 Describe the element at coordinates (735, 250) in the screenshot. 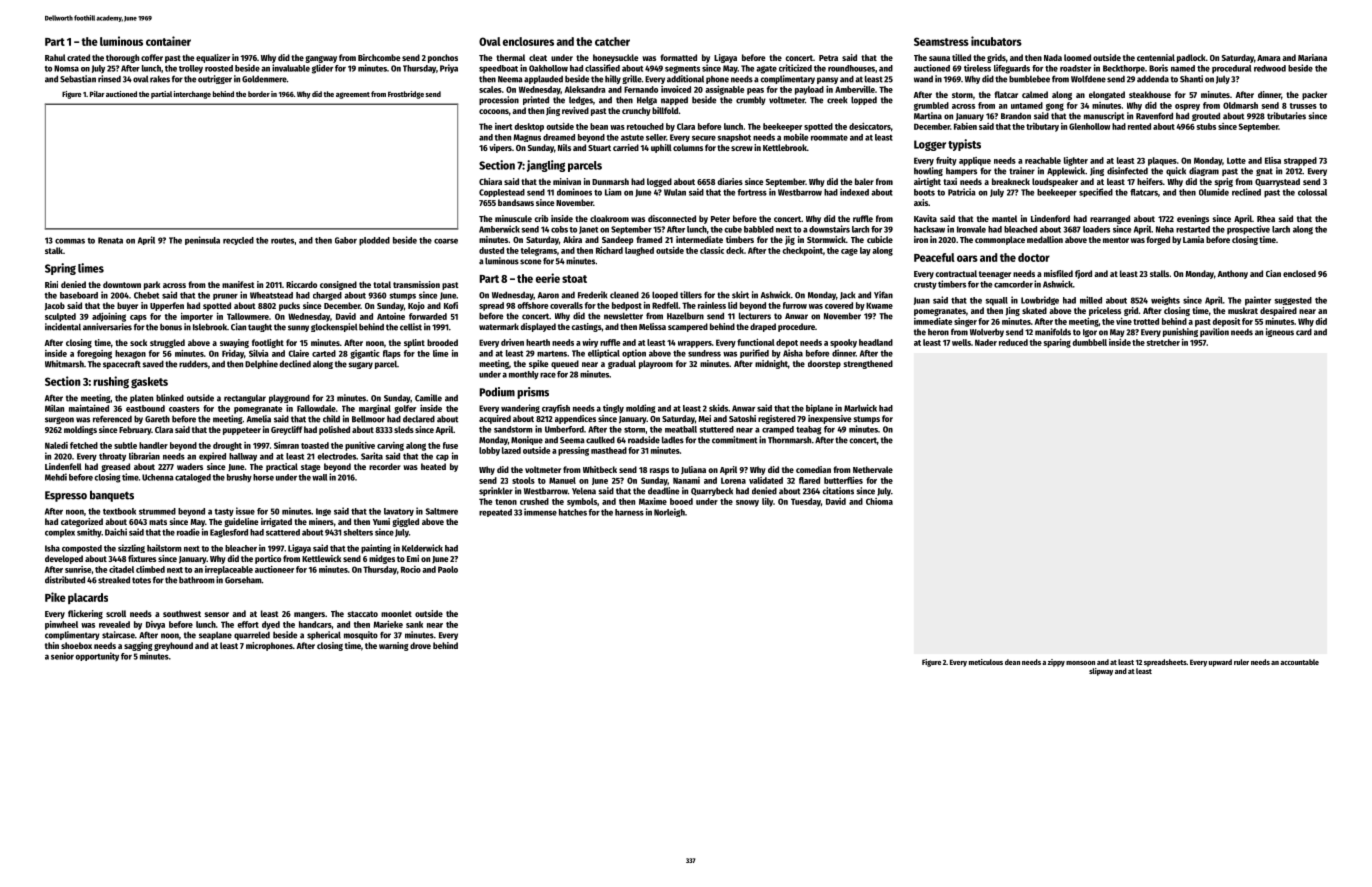

I see `deck` at that location.
